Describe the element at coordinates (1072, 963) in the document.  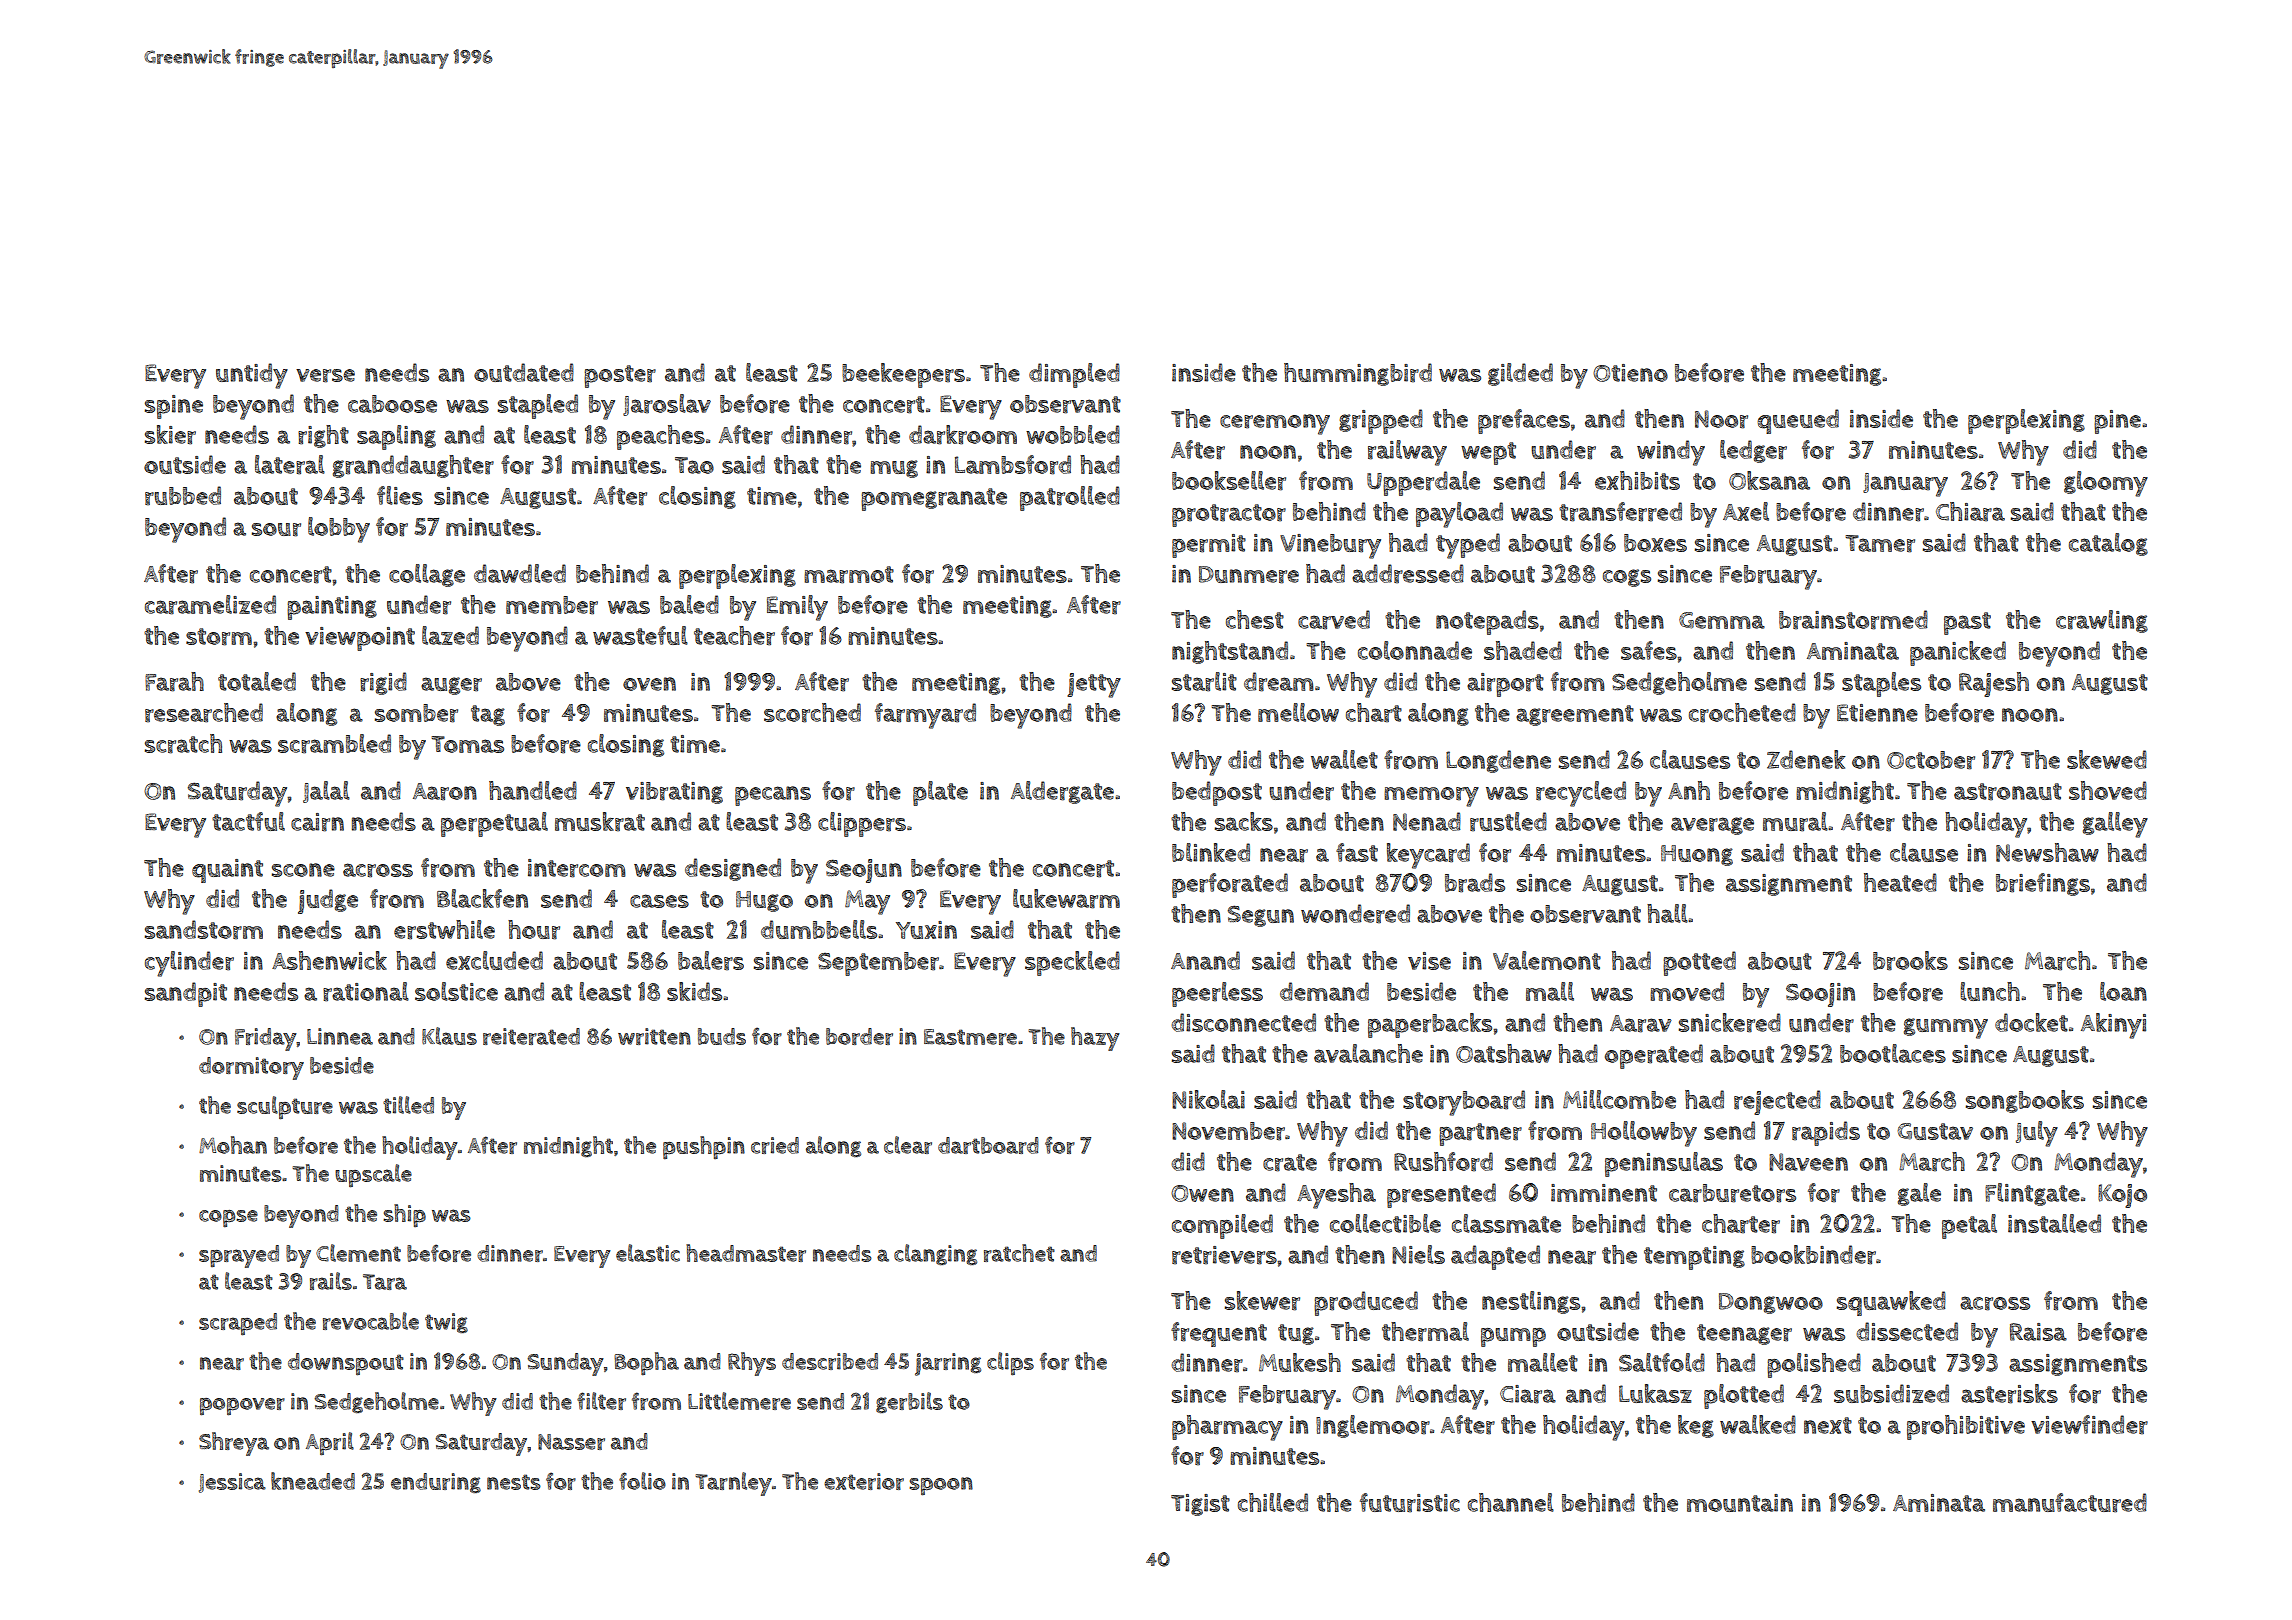
I see `speckled` at that location.
